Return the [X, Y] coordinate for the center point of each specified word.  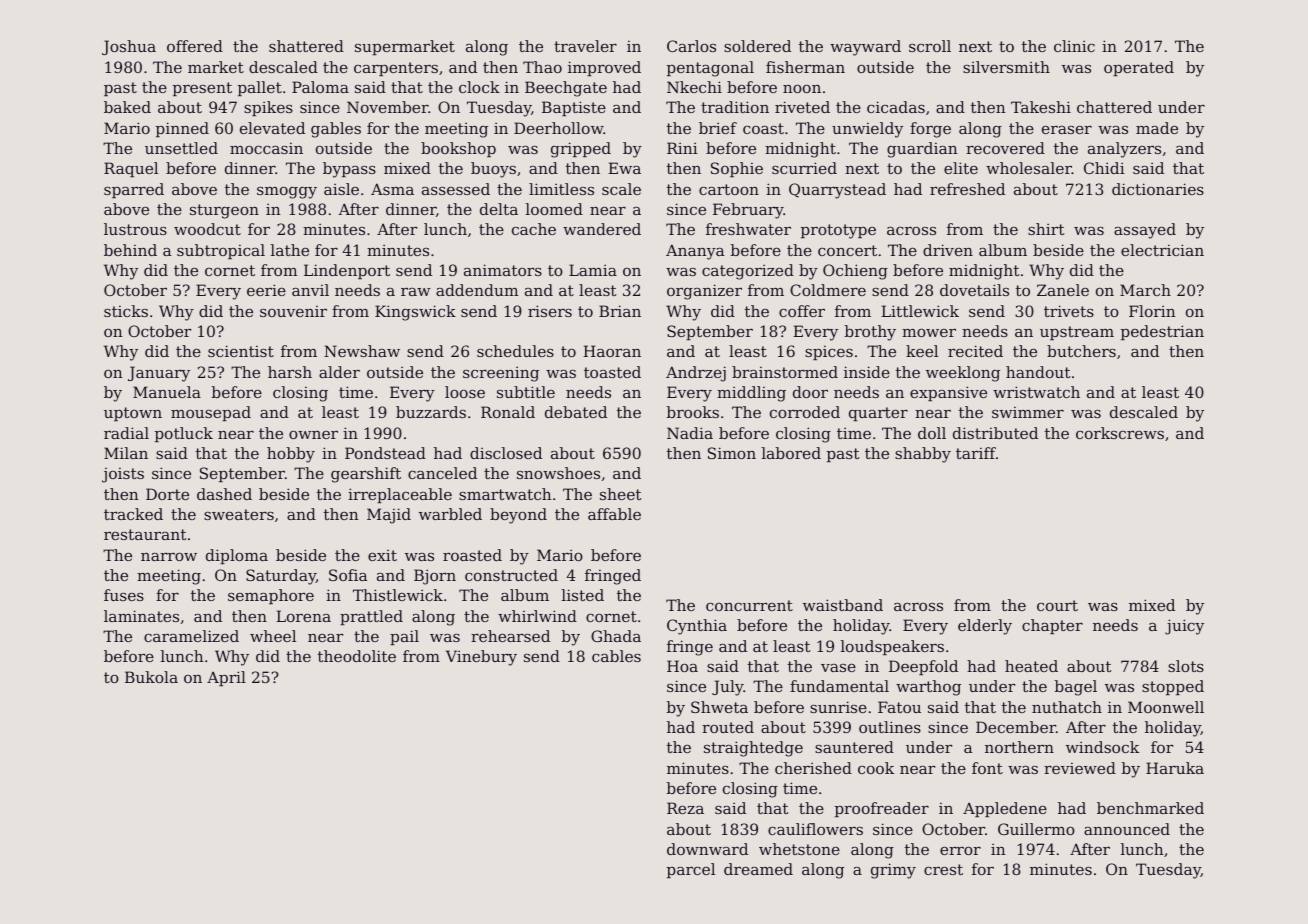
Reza [685, 808]
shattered [306, 46]
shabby [923, 455]
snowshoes [558, 473]
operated [1139, 68]
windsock [1102, 747]
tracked [133, 514]
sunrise [838, 707]
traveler [585, 46]
